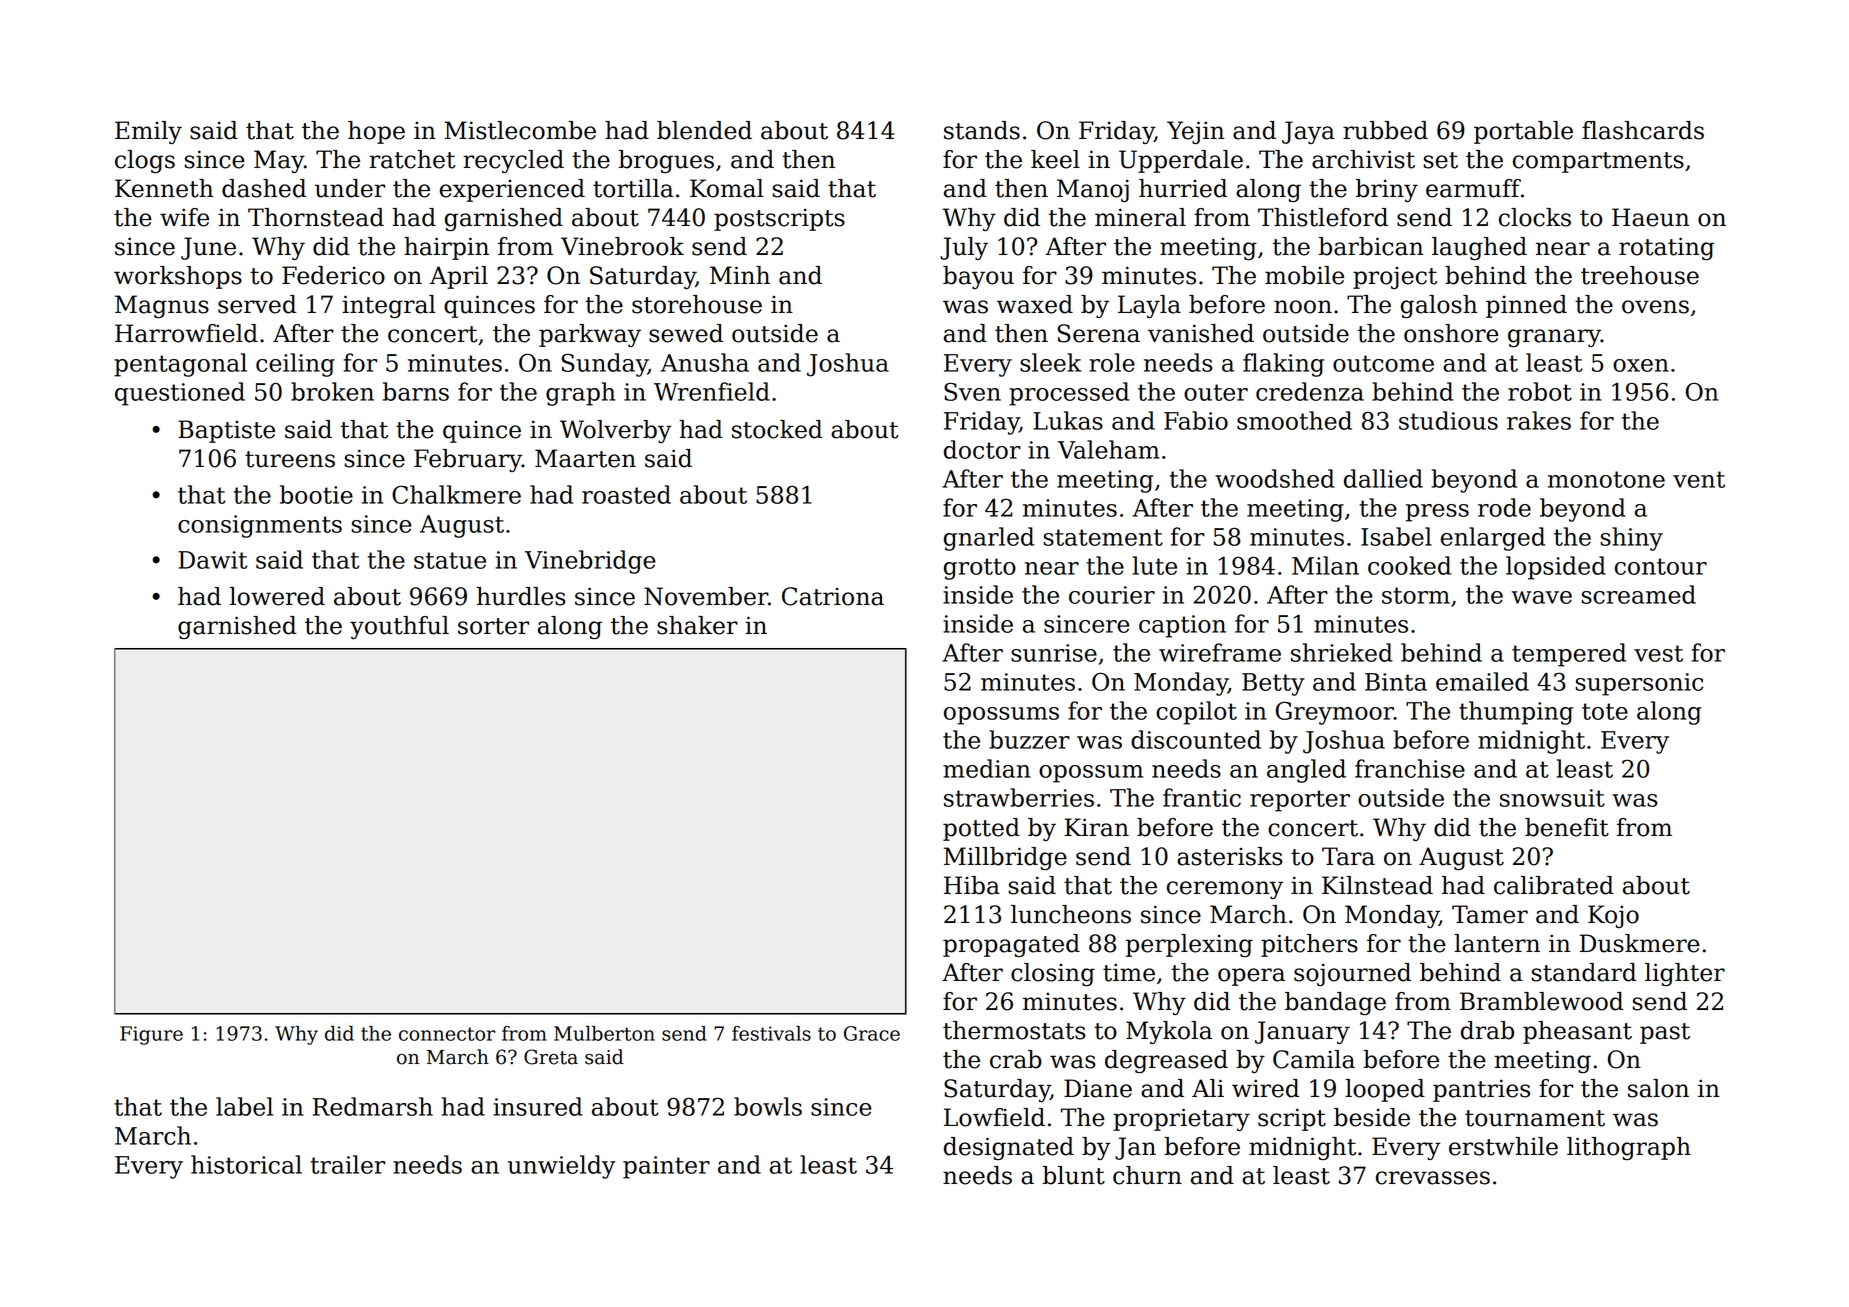 Image resolution: width=1849 pixels, height=1307 pixels. What do you see at coordinates (416, 391) in the screenshot?
I see `barns` at bounding box center [416, 391].
